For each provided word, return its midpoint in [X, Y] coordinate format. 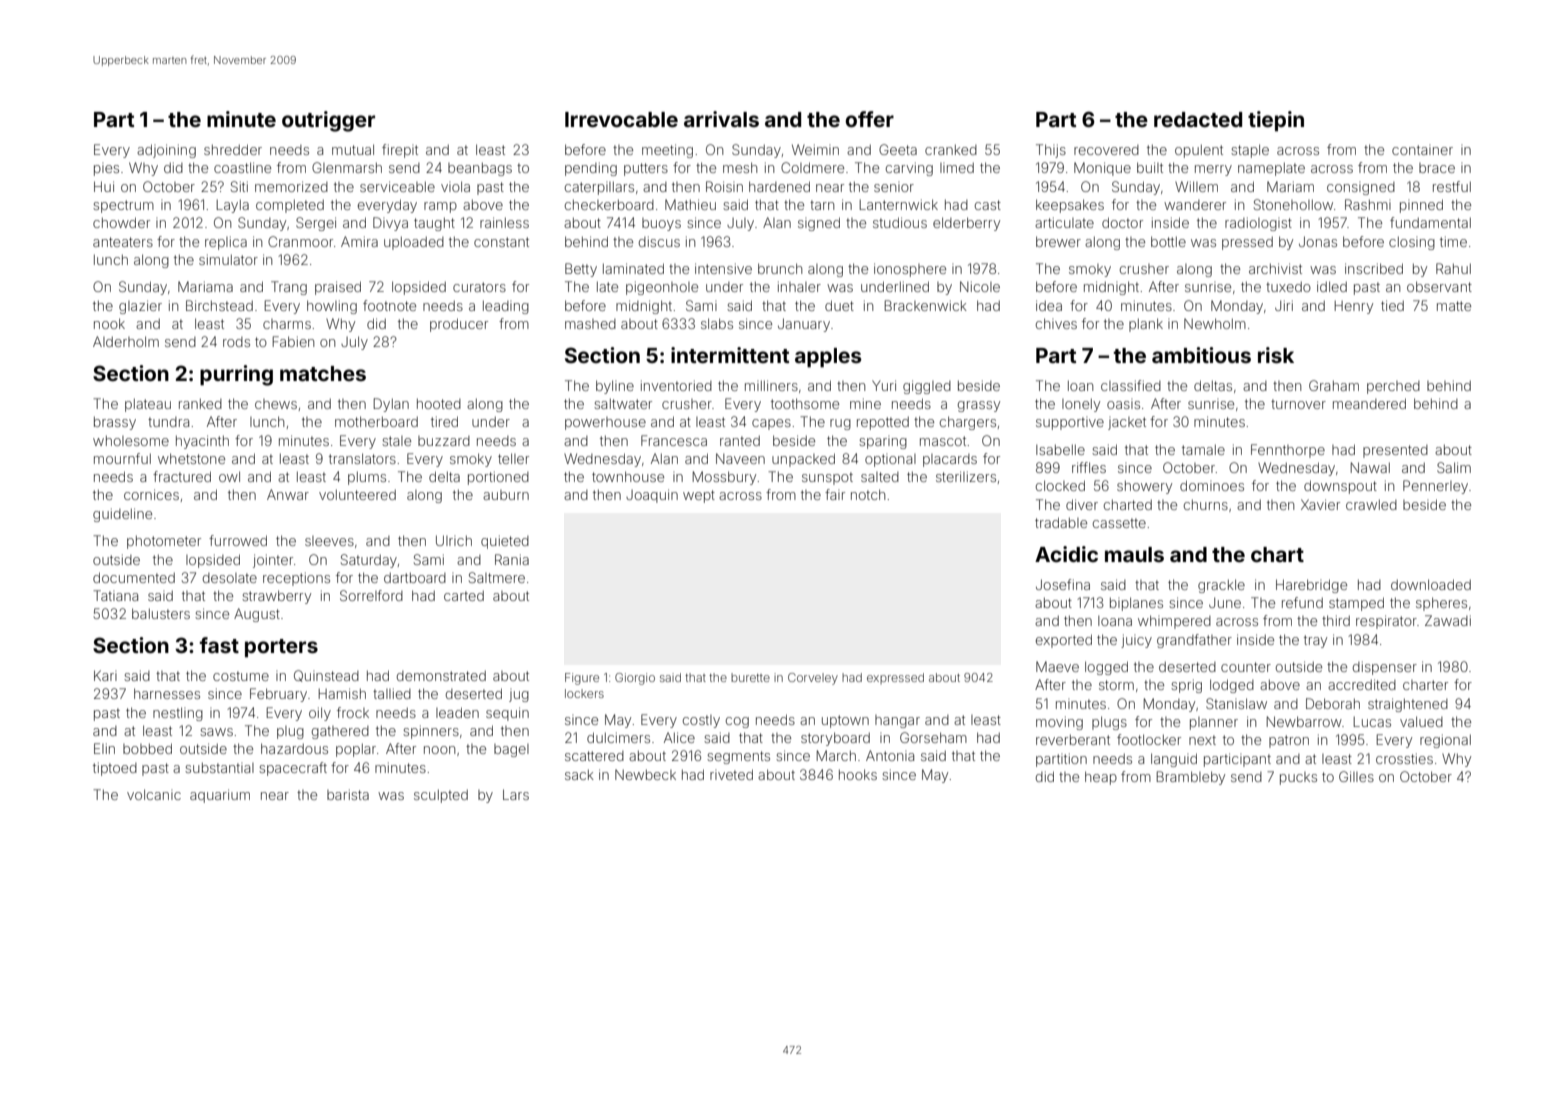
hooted [439, 403]
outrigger [328, 121]
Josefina [1063, 584]
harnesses [167, 693]
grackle [1221, 586]
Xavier [1320, 504]
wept [699, 496]
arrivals [721, 119]
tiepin [1276, 121]
